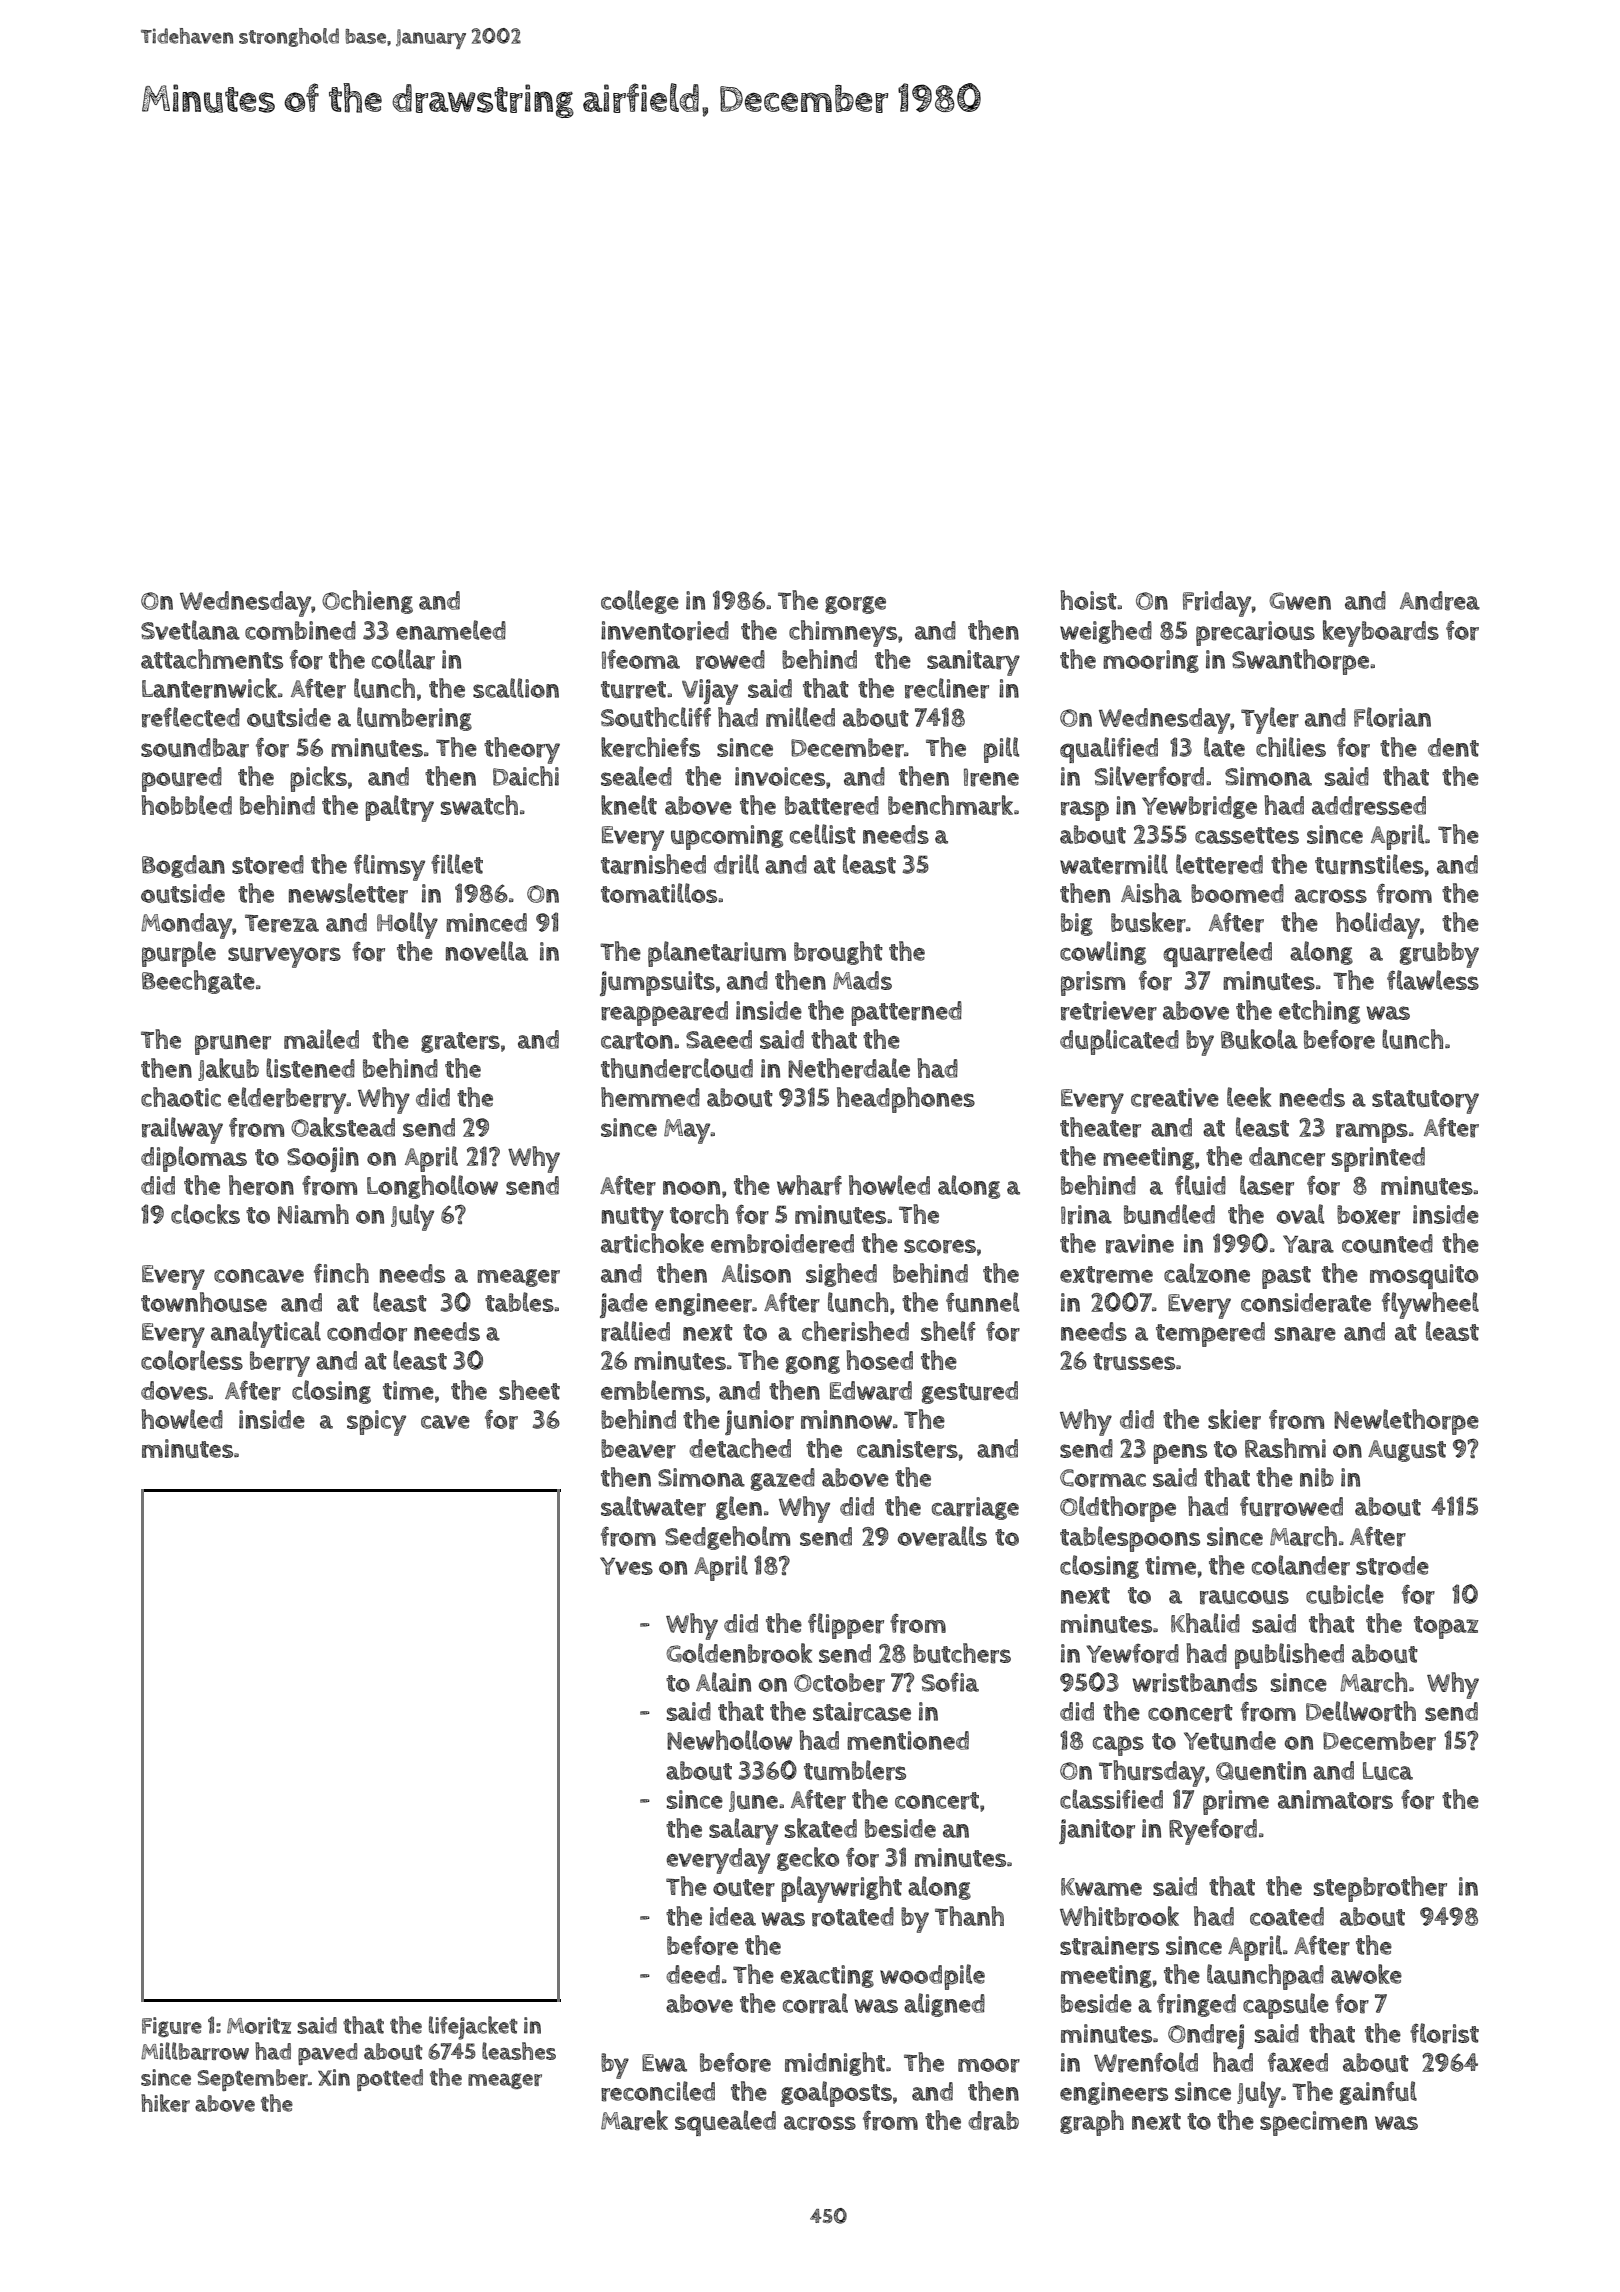 This screenshot has height=2292, width=1620. Describe the element at coordinates (1265, 1977) in the screenshot. I see `launchpad` at that location.
